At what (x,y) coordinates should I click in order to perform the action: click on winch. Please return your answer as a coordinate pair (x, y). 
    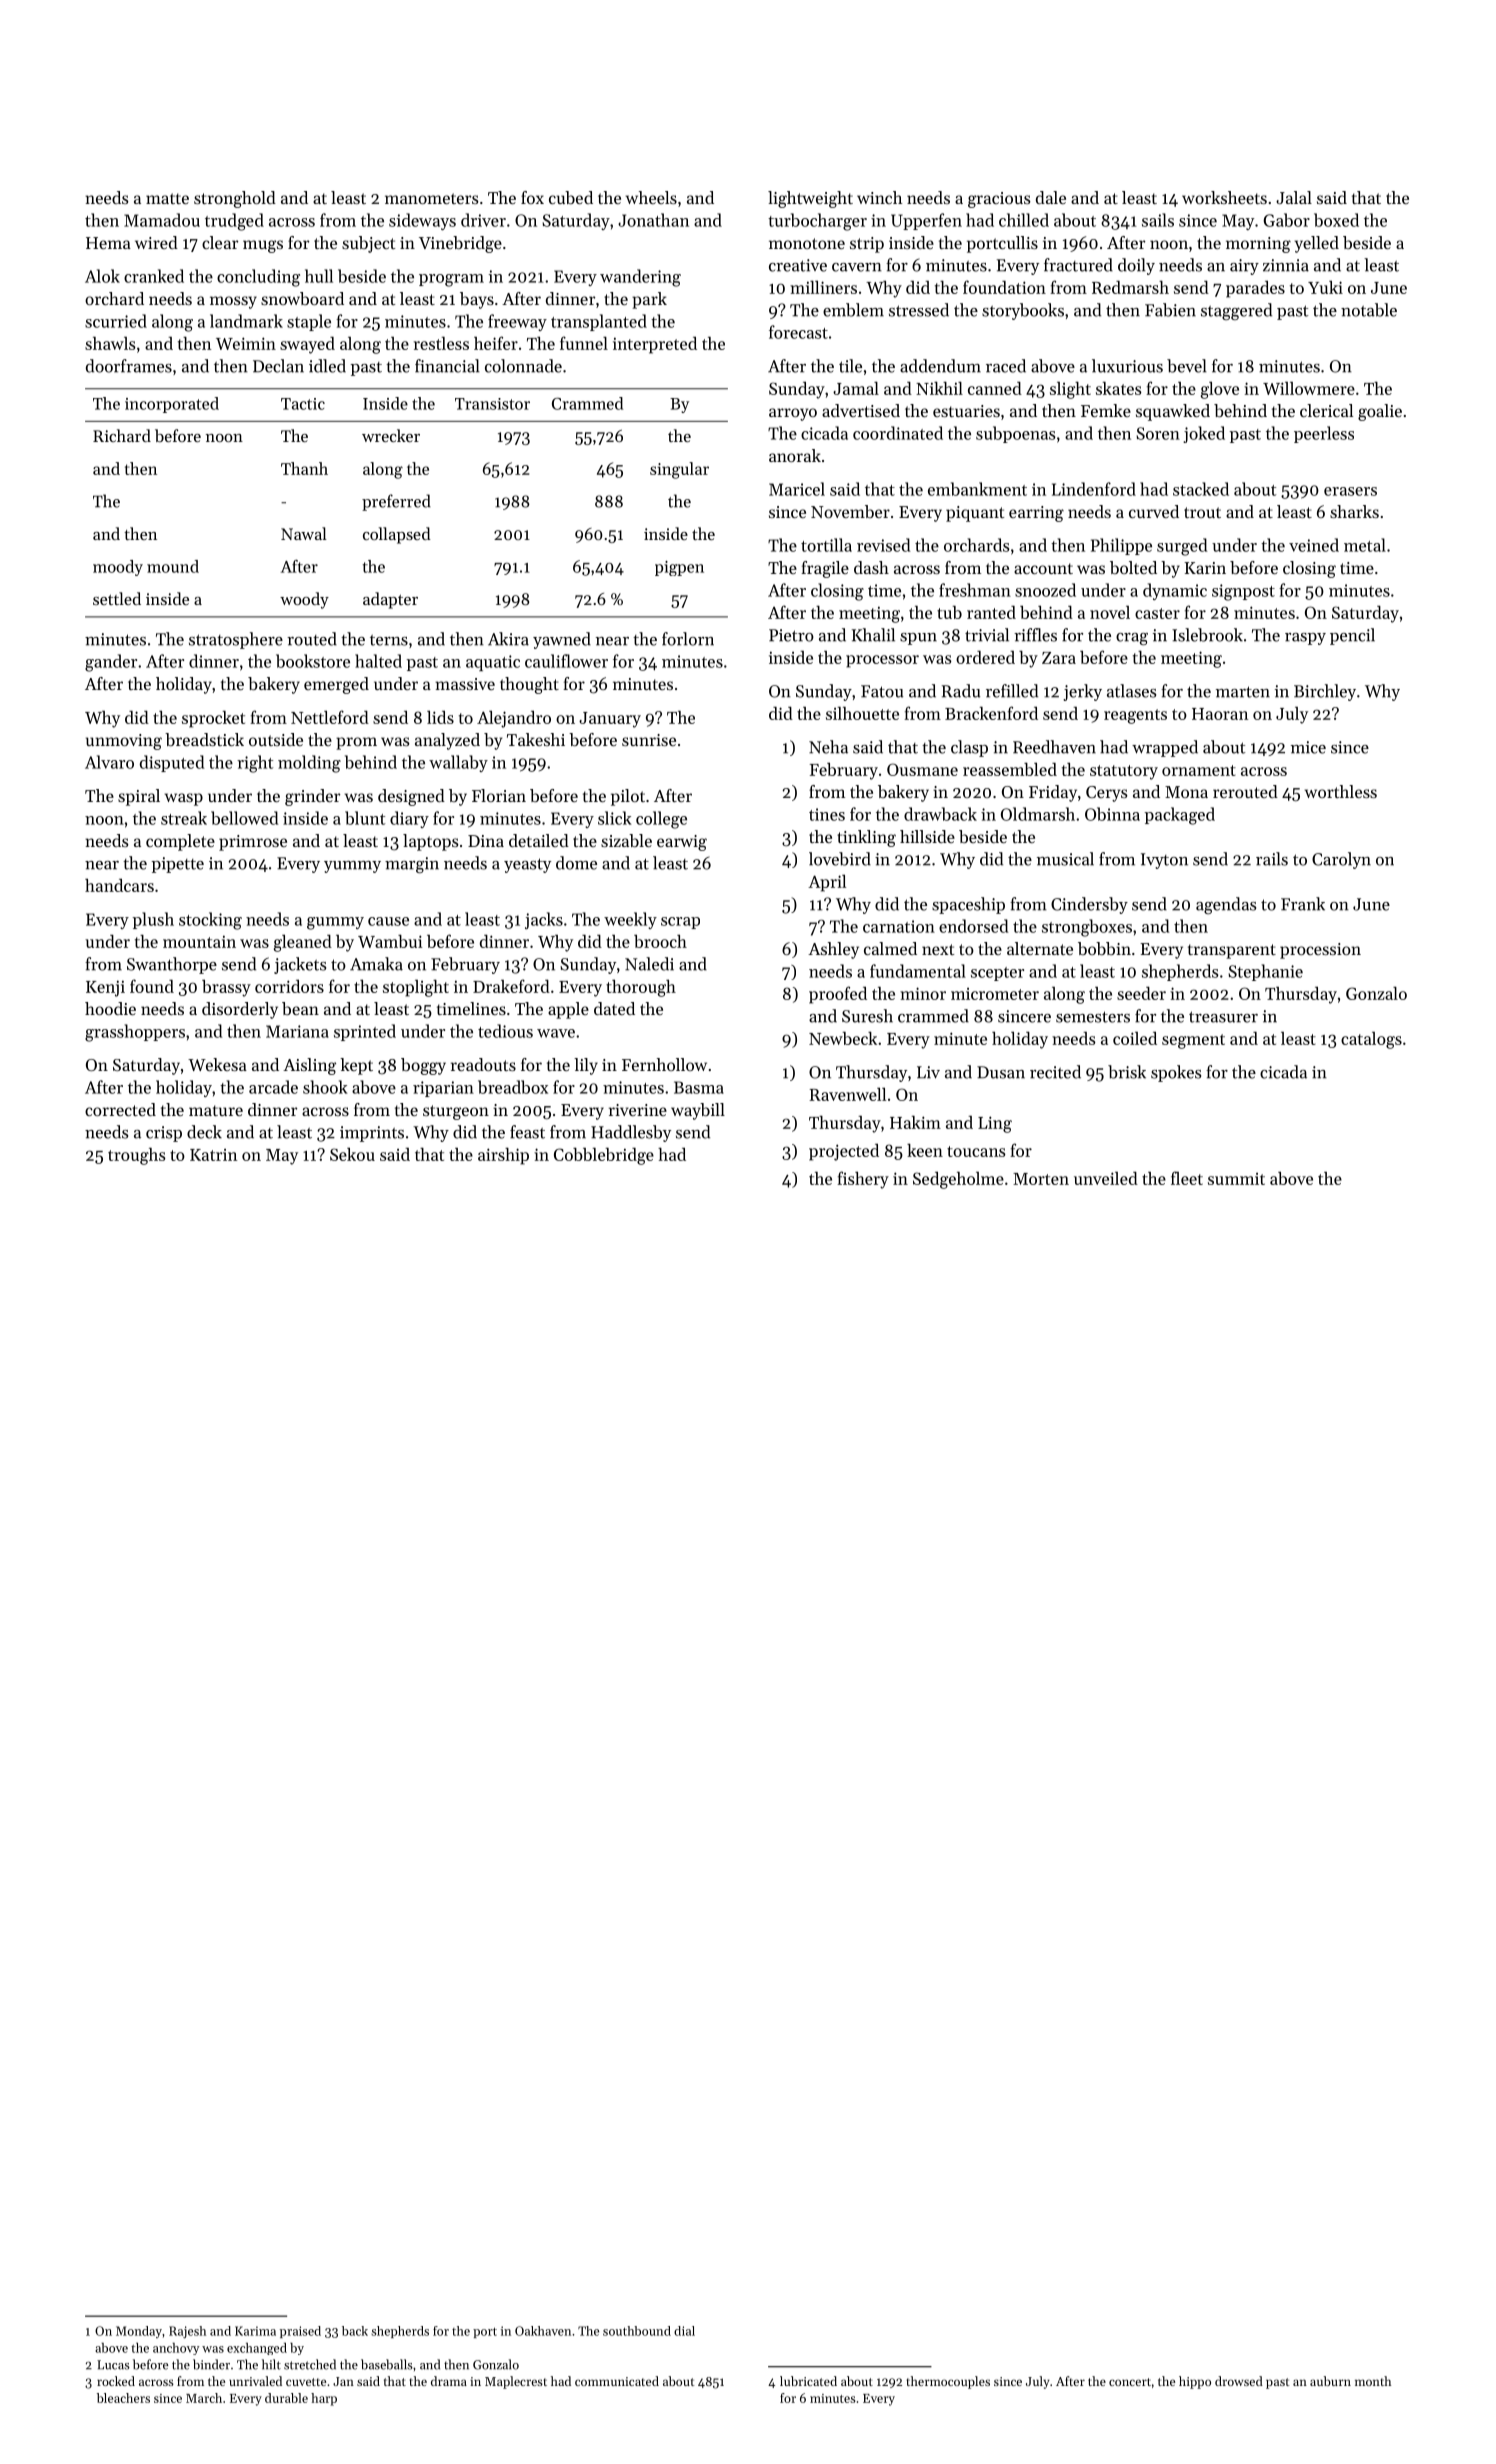
    Looking at the image, I should click on (879, 197).
